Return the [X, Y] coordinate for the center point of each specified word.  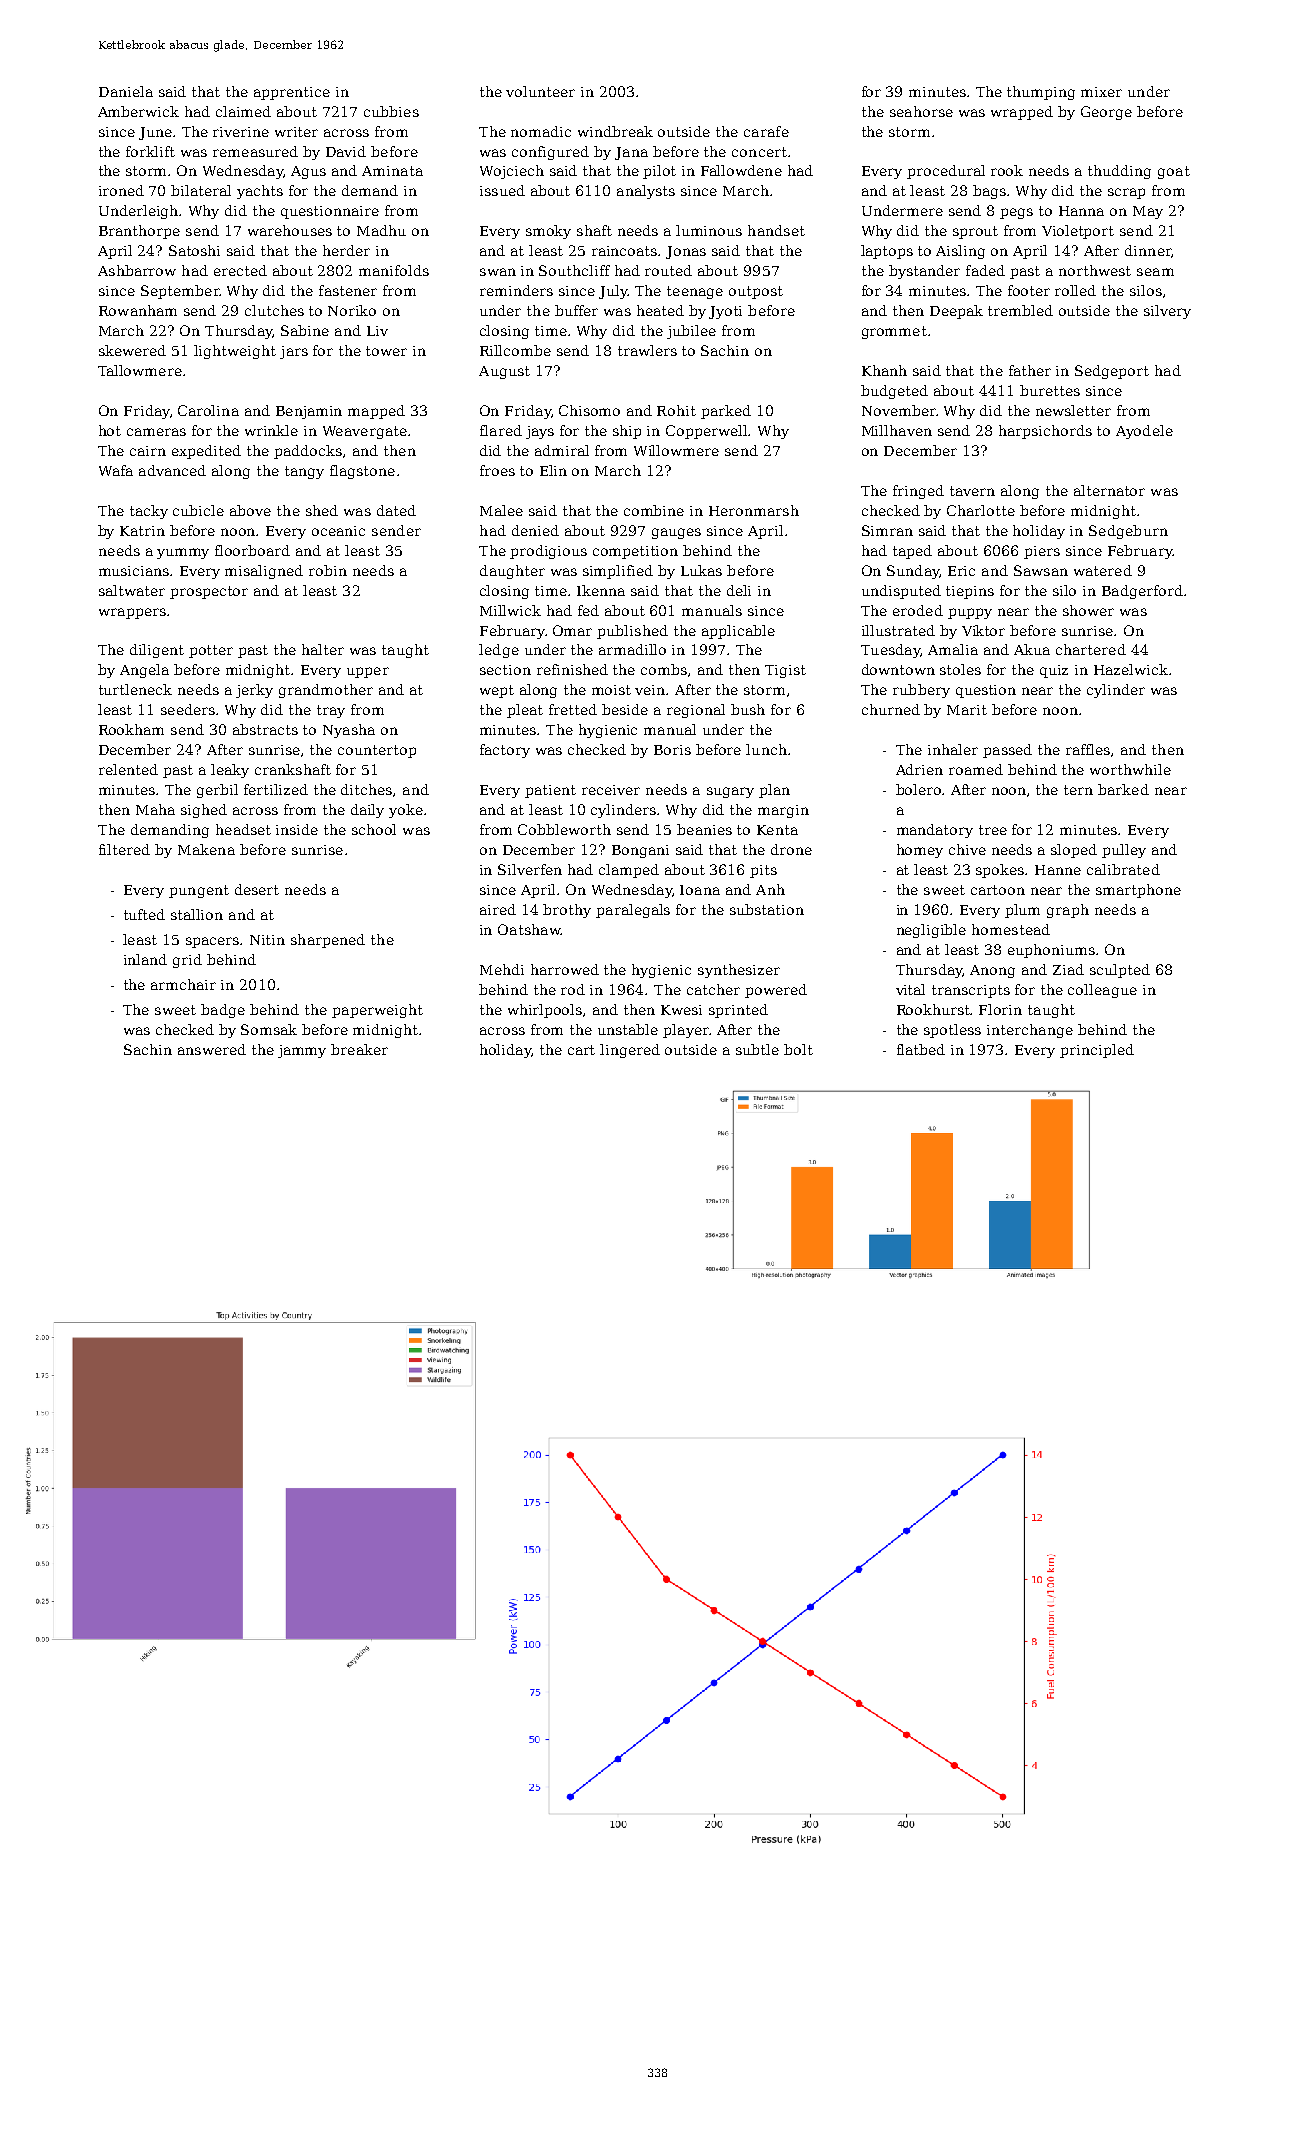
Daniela [126, 91]
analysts [646, 192]
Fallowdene [741, 170]
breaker [359, 1049]
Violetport [1078, 232]
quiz [1054, 671]
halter [323, 649]
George [1106, 113]
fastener [348, 290]
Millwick [510, 610]
